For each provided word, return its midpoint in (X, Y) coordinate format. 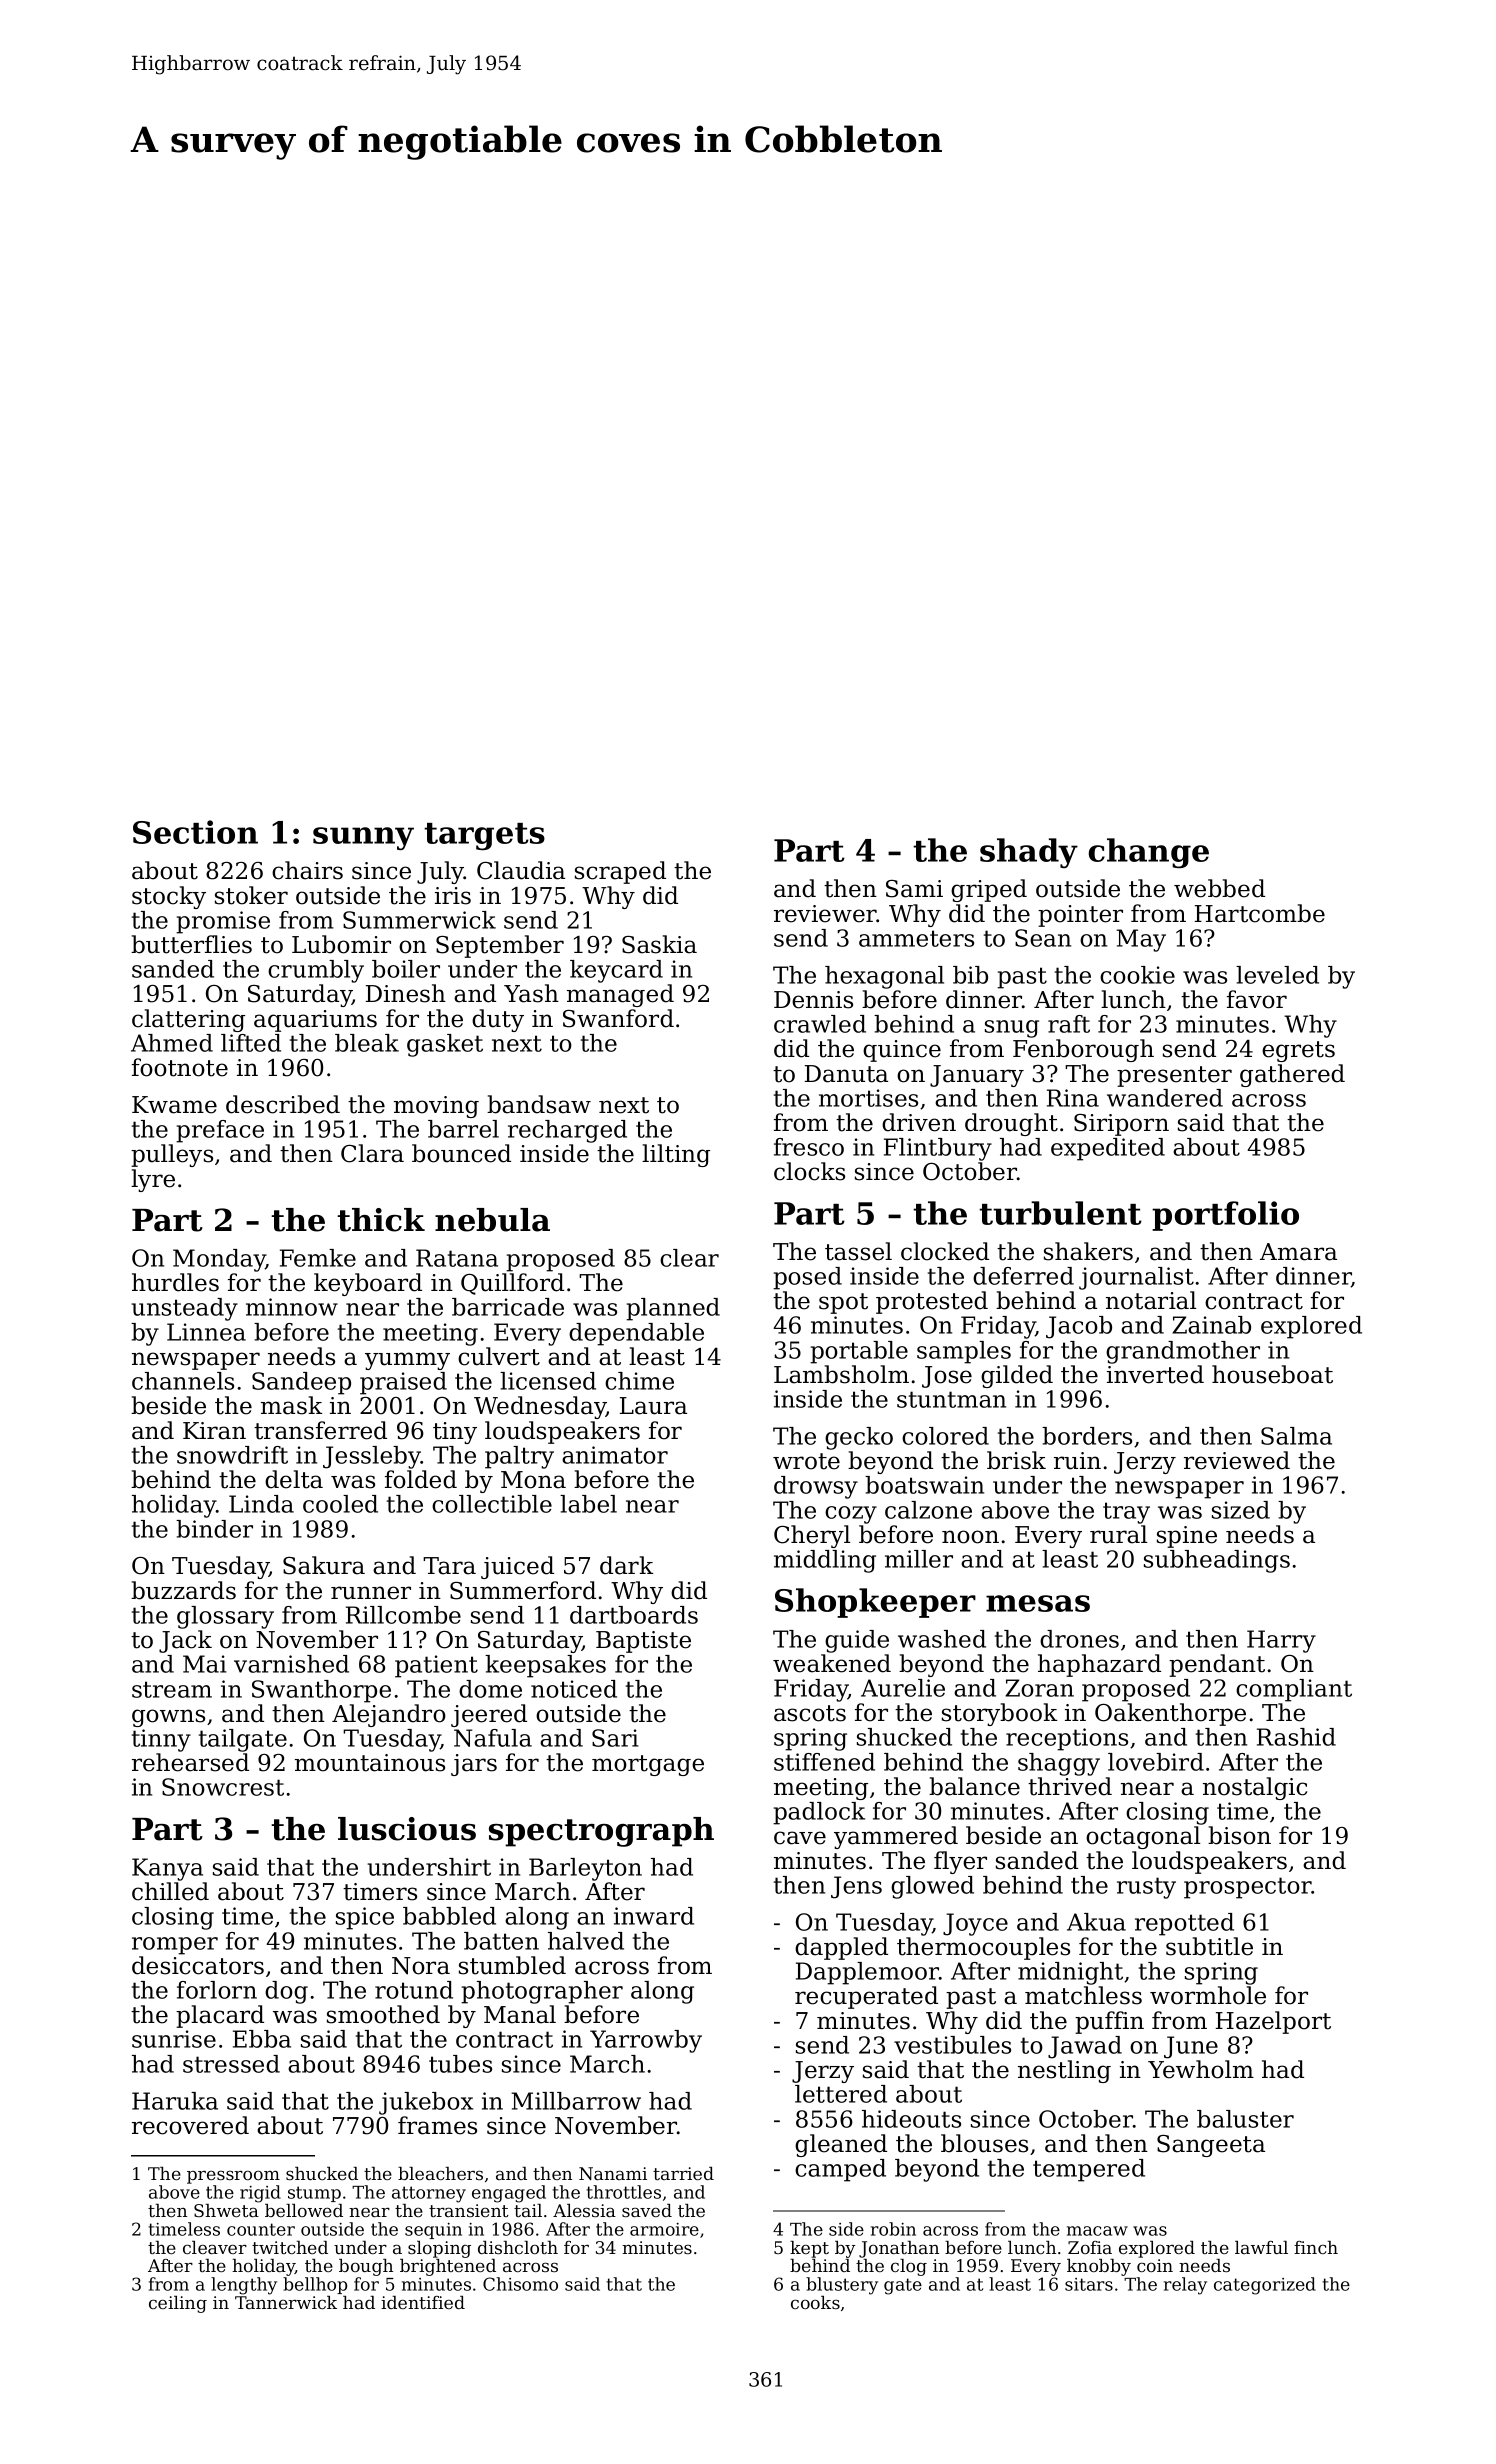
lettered (841, 2094)
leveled (1277, 975)
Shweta (226, 2210)
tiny (455, 1433)
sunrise (174, 2039)
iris (453, 896)
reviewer (825, 914)
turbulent (1060, 1213)
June (1191, 2047)
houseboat (1272, 1374)
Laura (653, 1406)
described (283, 1104)
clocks (809, 1171)
